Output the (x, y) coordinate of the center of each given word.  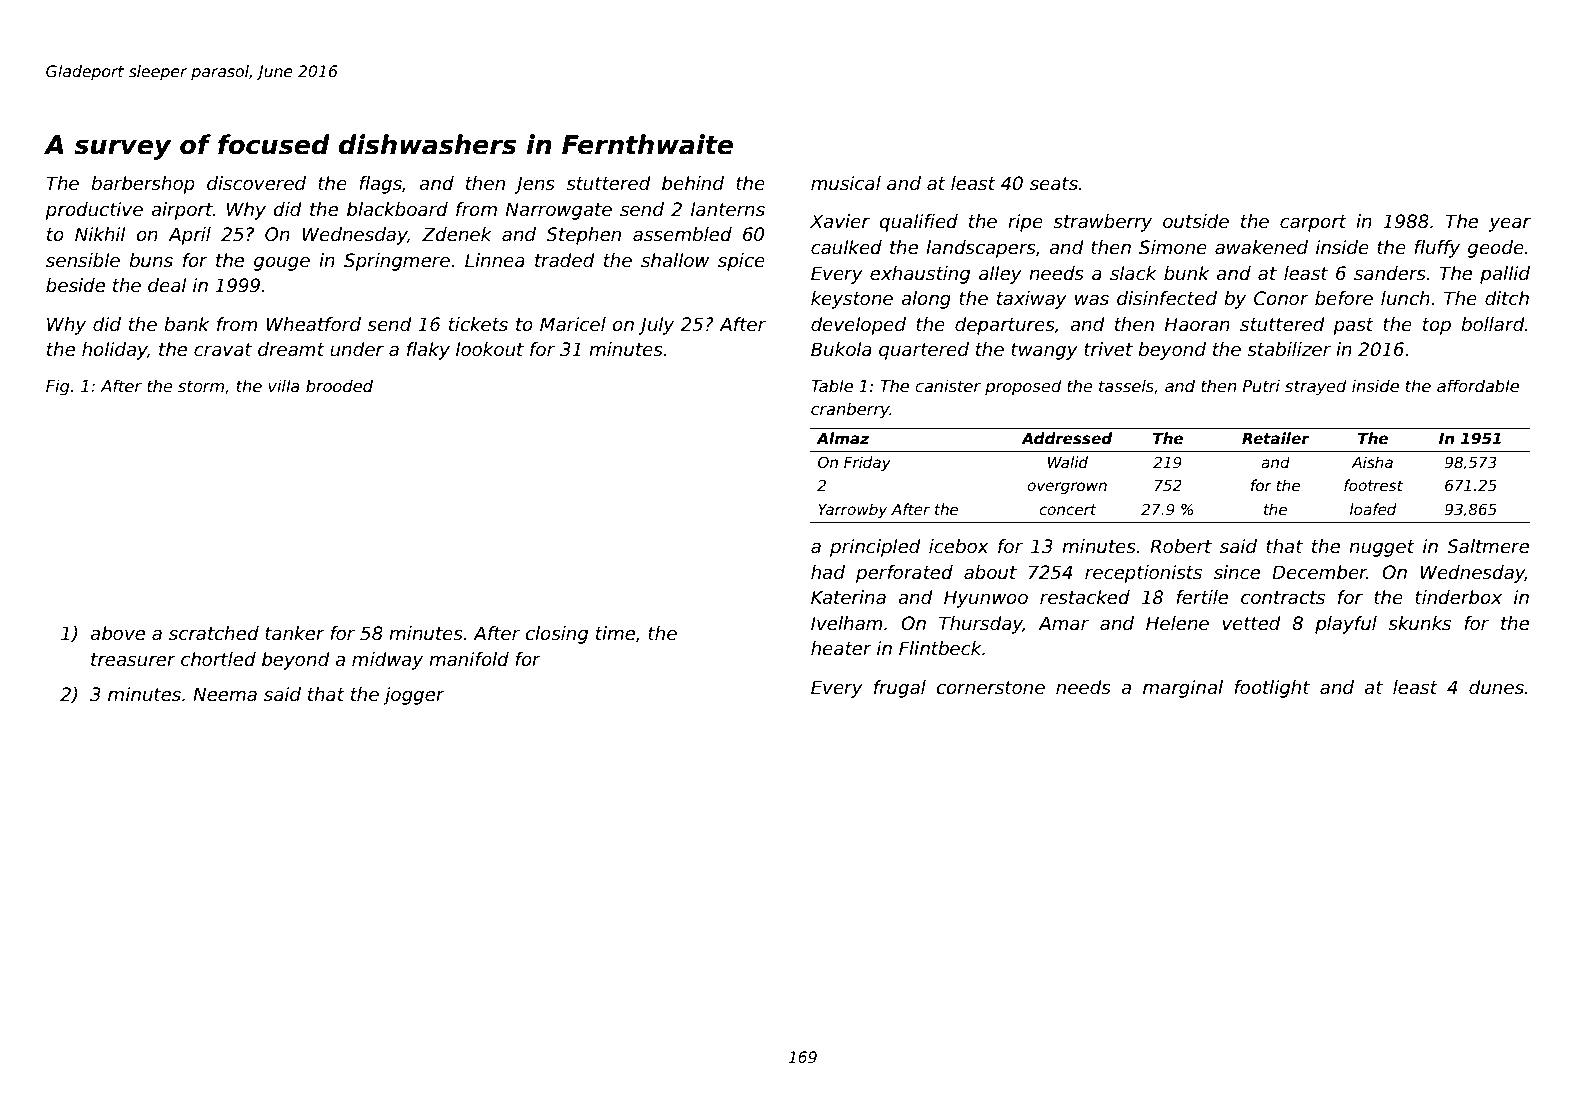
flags (380, 185)
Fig (58, 387)
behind (693, 183)
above (117, 633)
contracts (1283, 598)
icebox (959, 546)
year (1510, 224)
